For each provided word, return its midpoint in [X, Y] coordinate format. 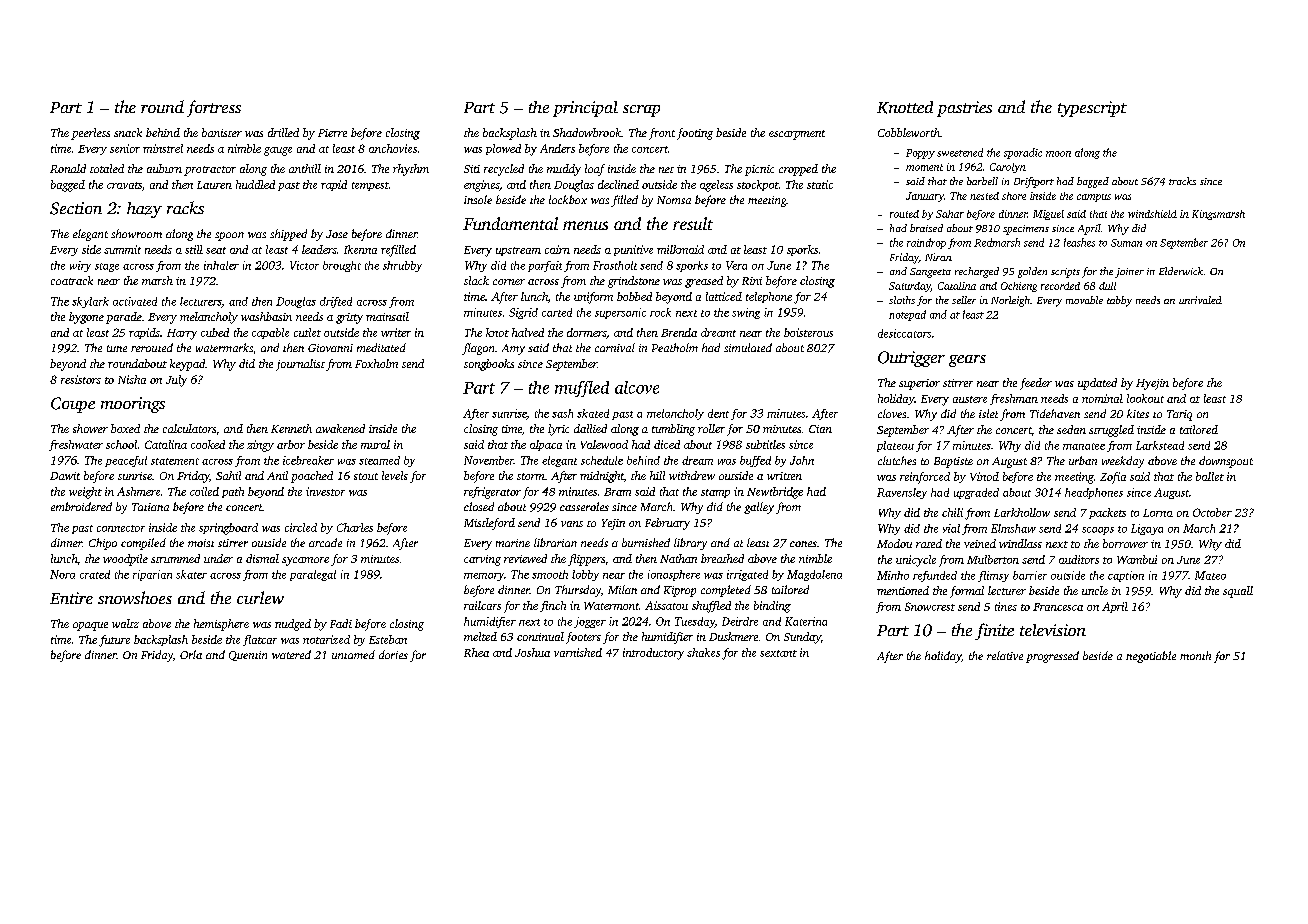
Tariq [1179, 415]
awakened [340, 428]
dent [718, 413]
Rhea [476, 652]
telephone [769, 297]
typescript [1092, 109]
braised [926, 228]
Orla [191, 654]
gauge [278, 151]
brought [342, 266]
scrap [641, 111]
